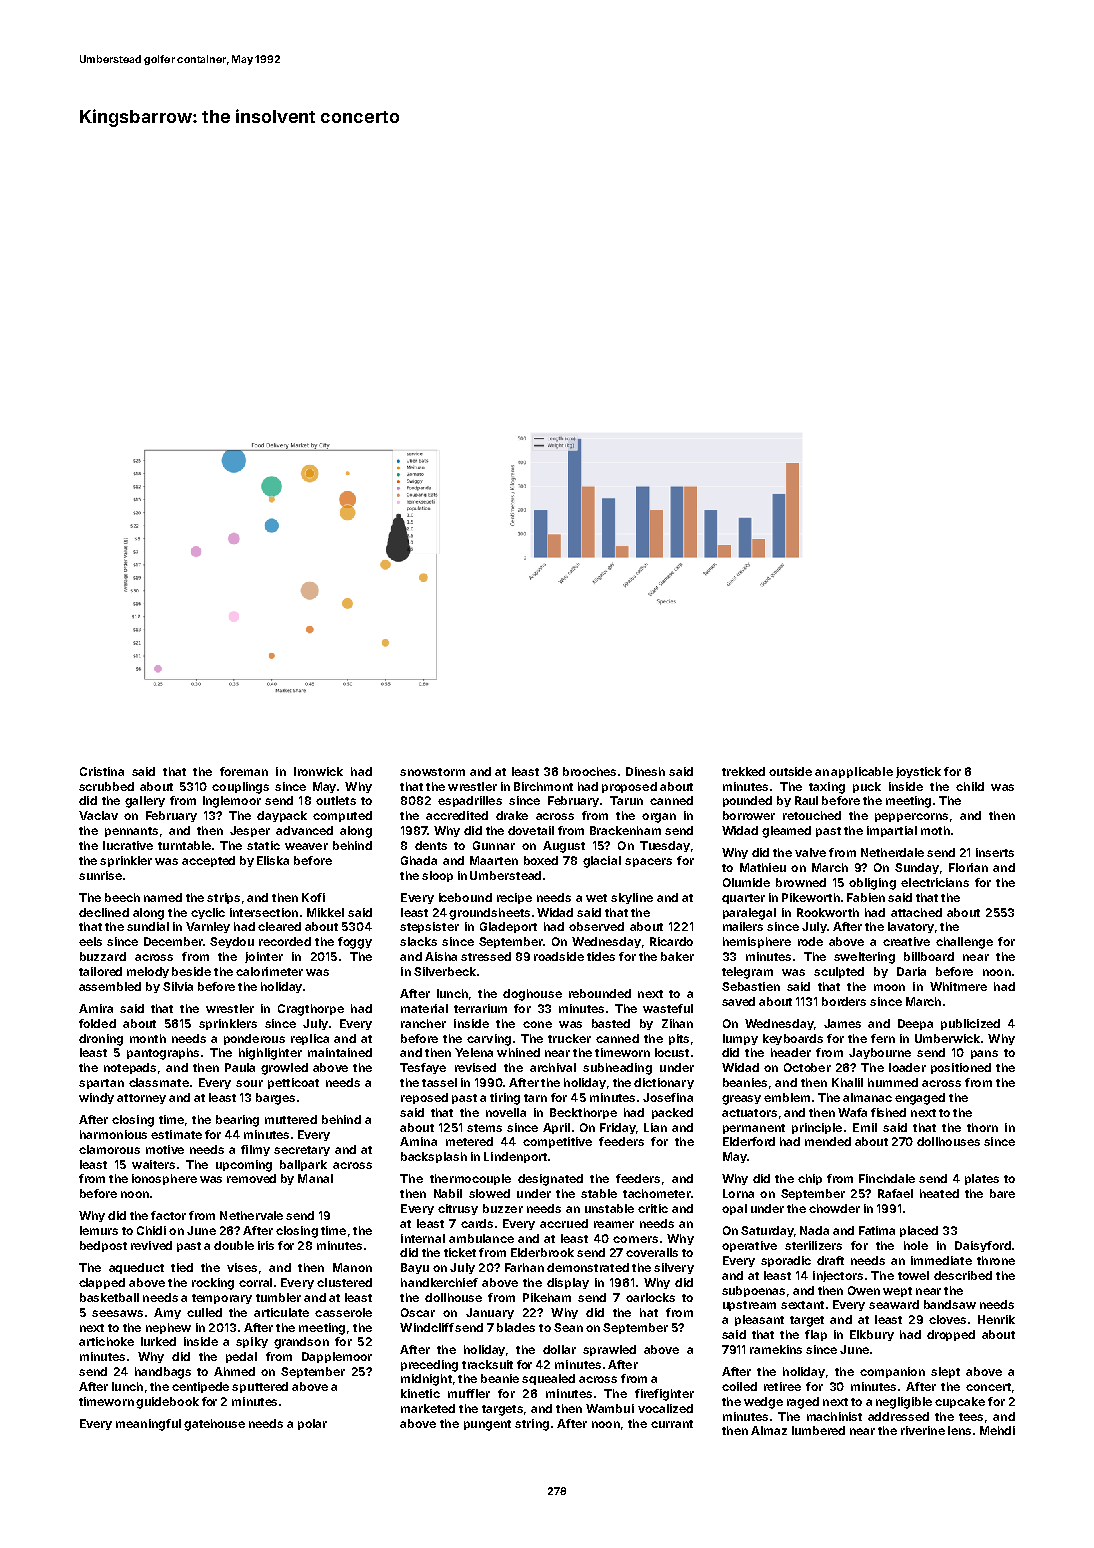 The width and height of the screenshot is (1094, 1548). Describe the element at coordinates (432, 772) in the screenshot. I see `snowstorm` at that location.
